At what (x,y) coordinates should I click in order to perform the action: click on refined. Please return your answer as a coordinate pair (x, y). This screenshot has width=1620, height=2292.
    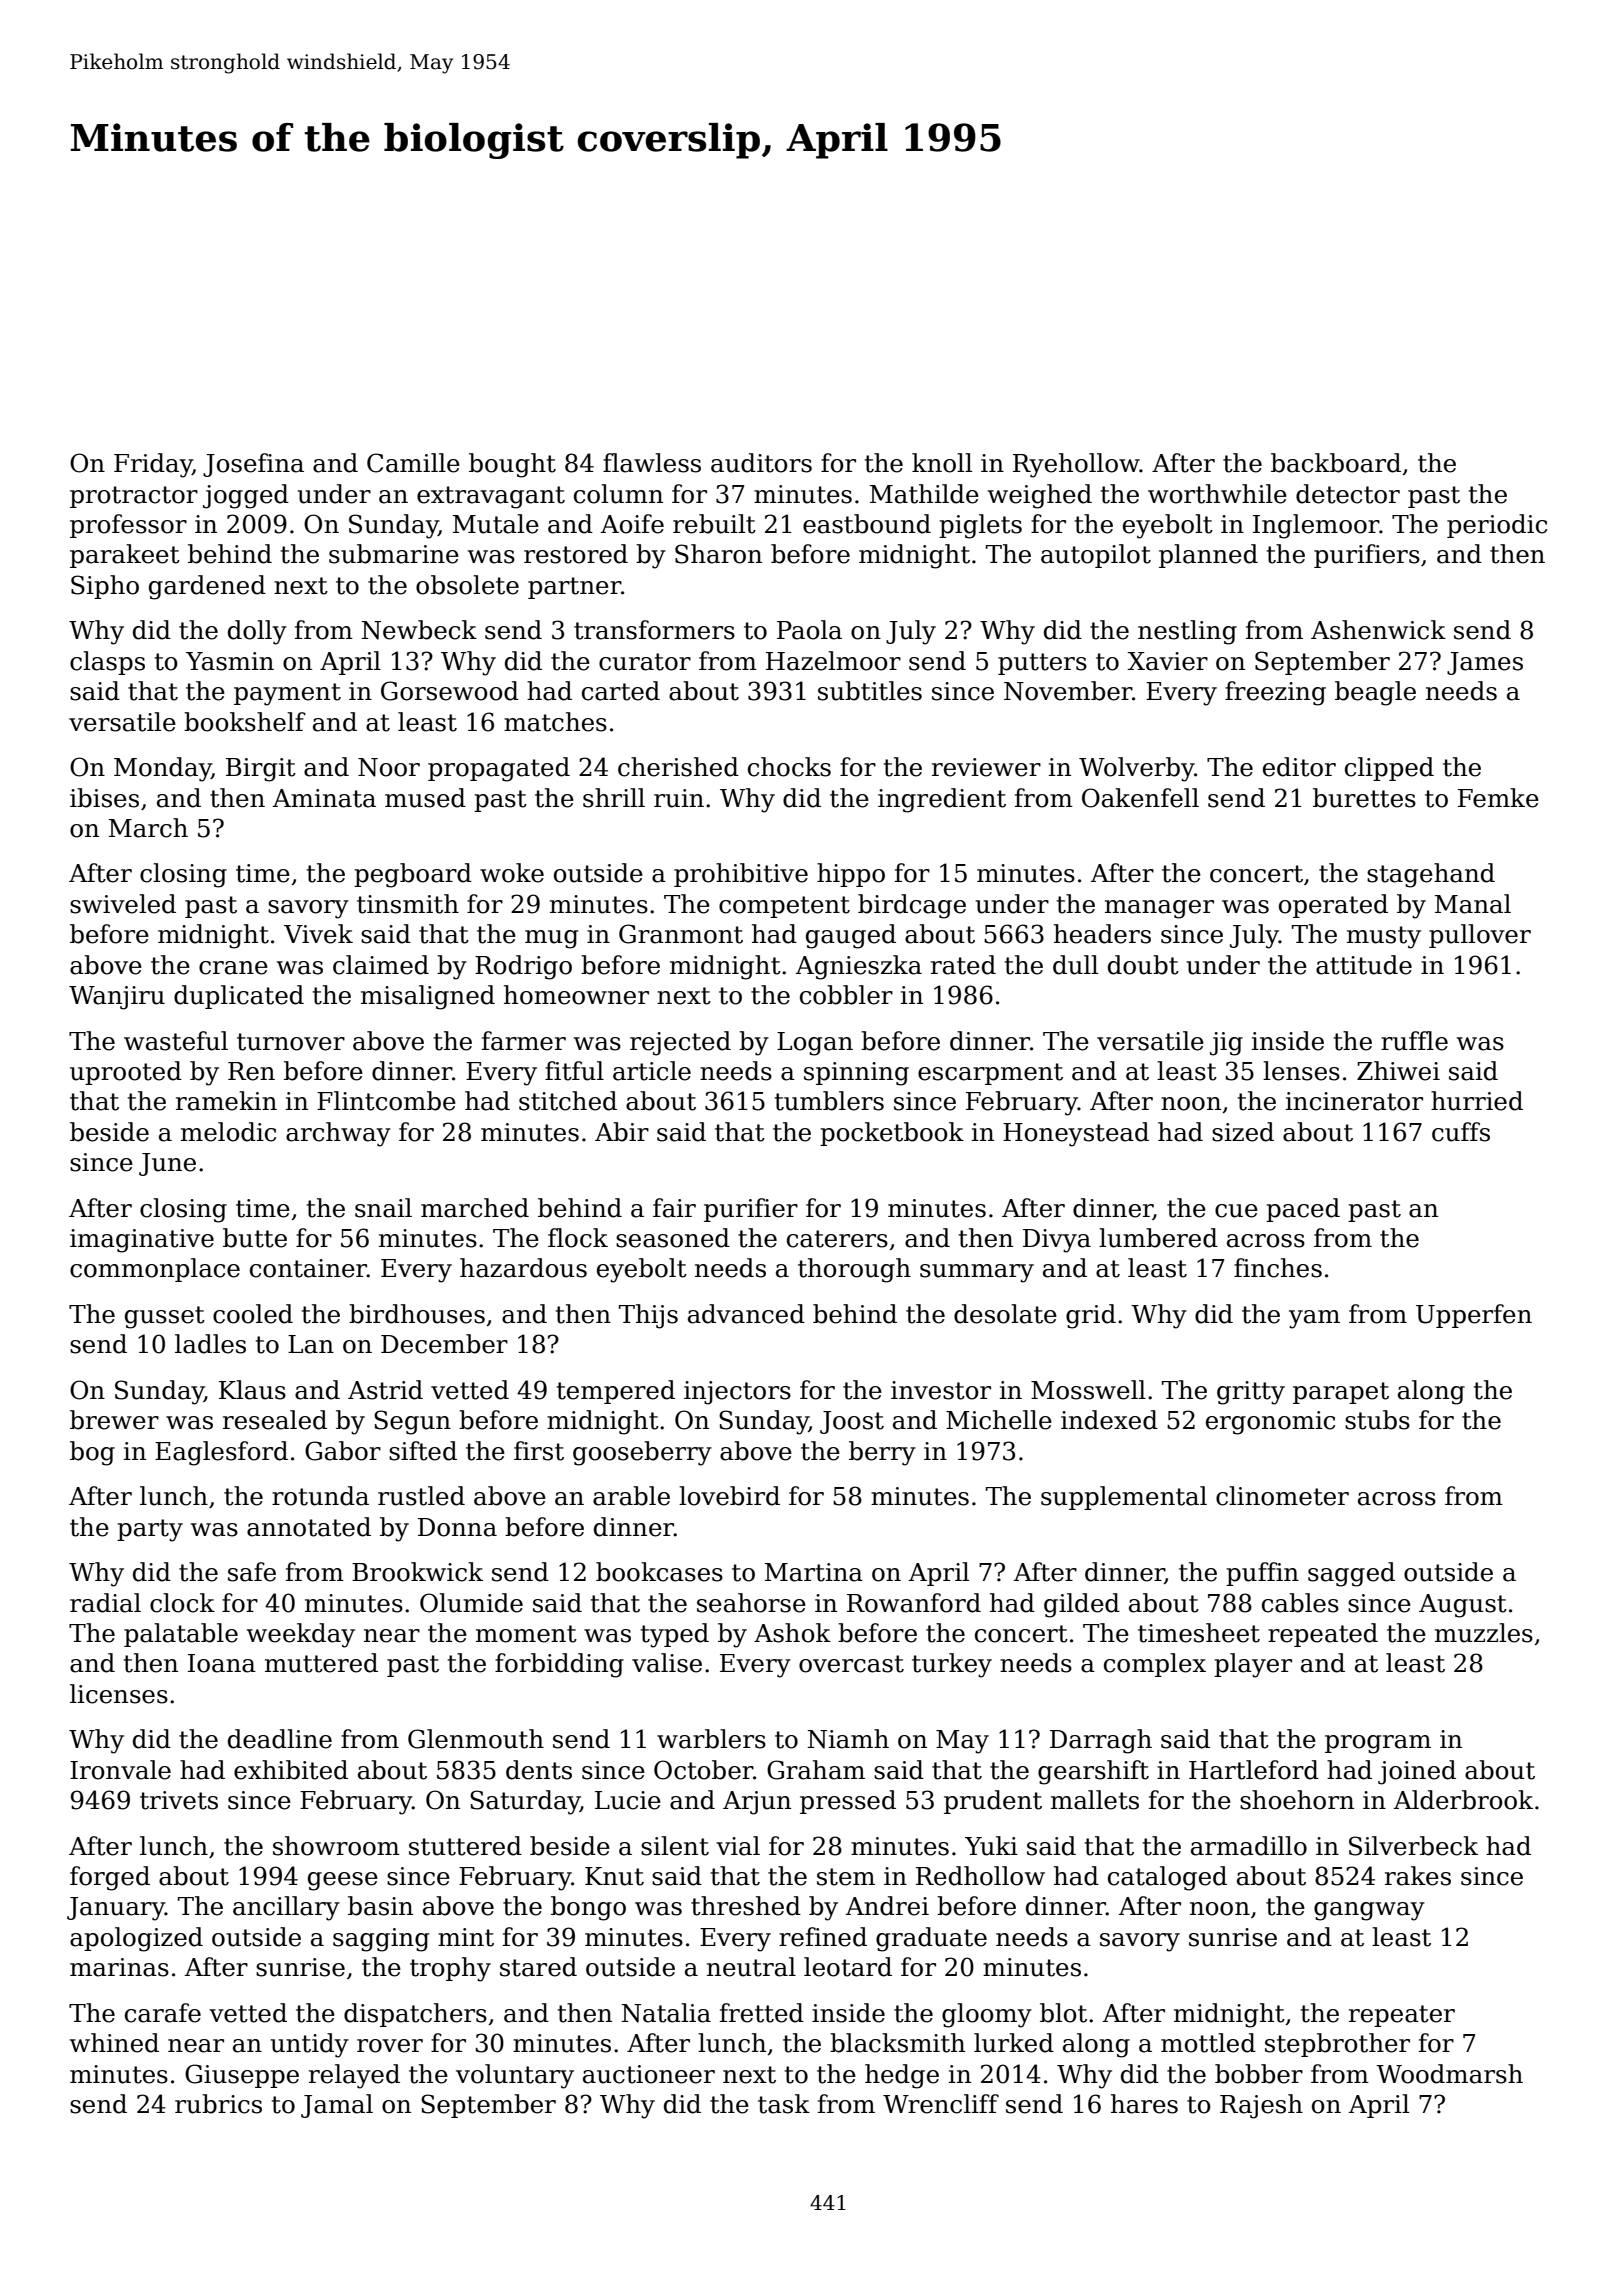
    Looking at the image, I should click on (823, 1937).
